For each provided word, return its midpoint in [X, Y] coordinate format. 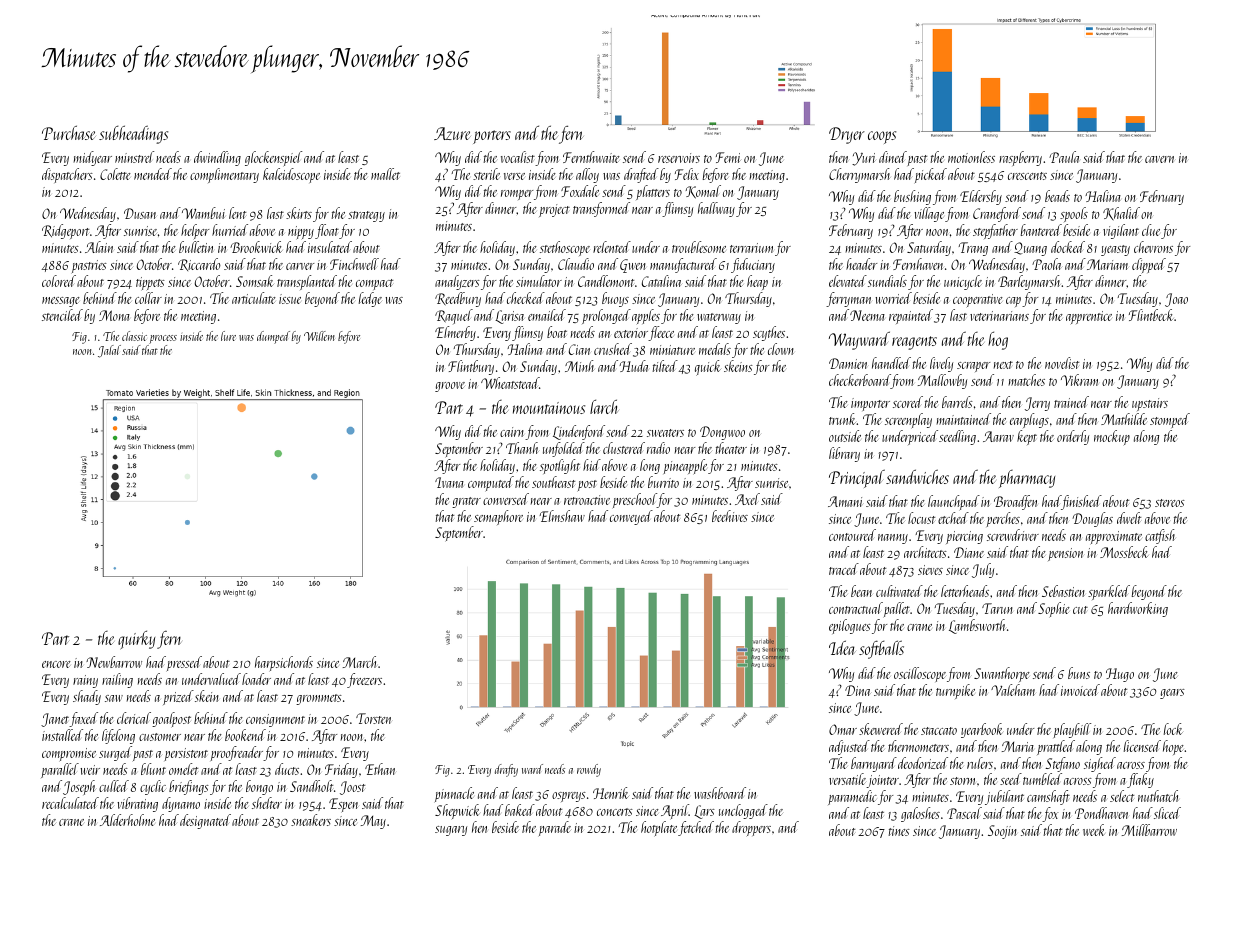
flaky [1140, 780]
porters [492, 137]
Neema [867, 315]
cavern [1159, 159]
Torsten [373, 718]
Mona [114, 315]
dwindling [217, 158]
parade [555, 828]
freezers [364, 680]
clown [781, 349]
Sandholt [311, 786]
